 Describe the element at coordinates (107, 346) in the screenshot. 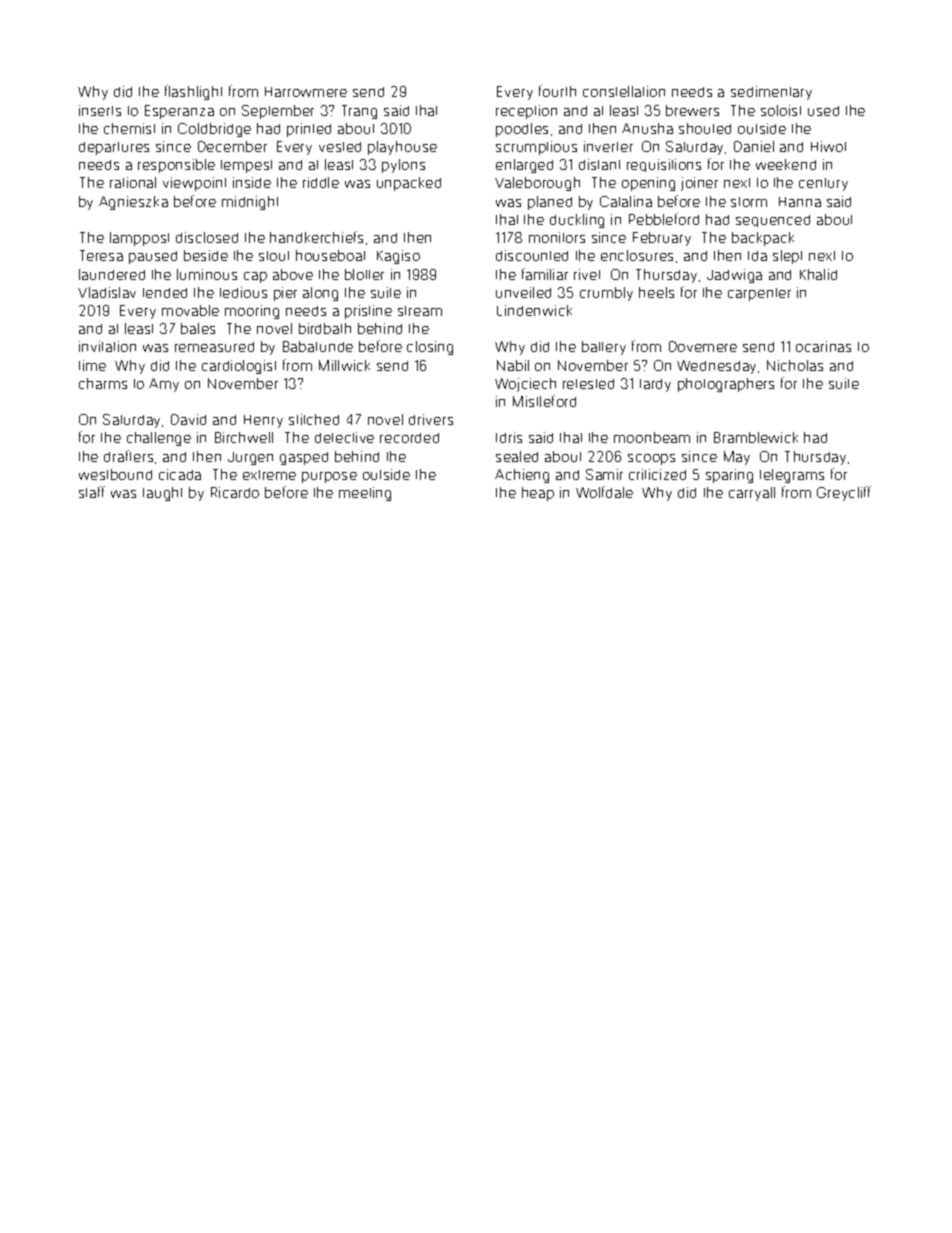

I see `invitation` at that location.
